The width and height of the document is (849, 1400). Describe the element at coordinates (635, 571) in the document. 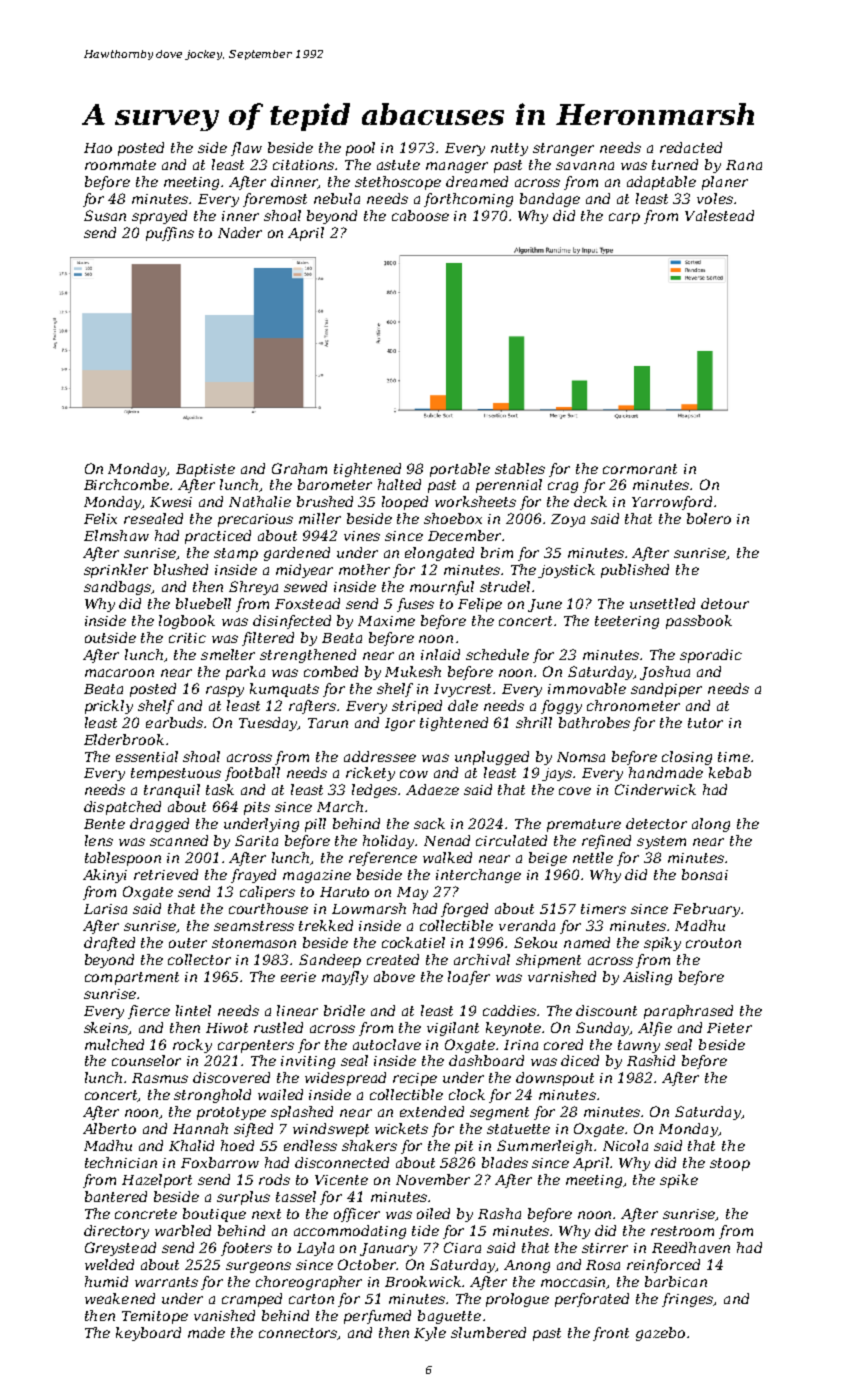

I see `published` at that location.
